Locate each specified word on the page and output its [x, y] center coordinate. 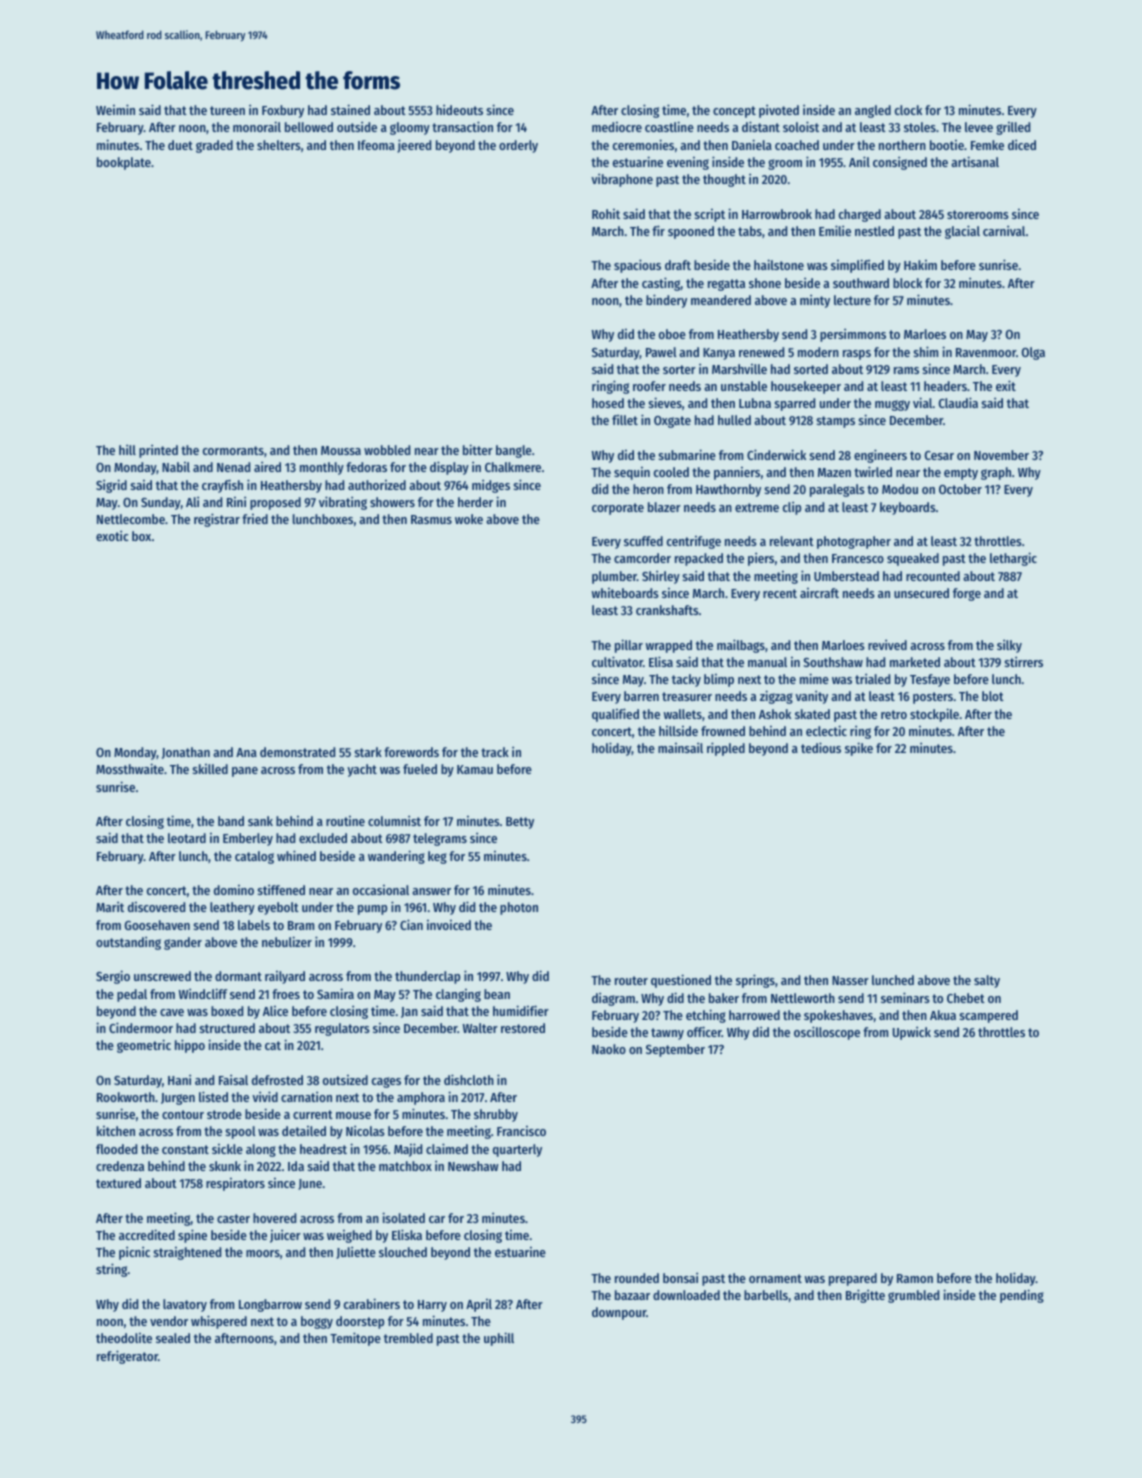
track [495, 752]
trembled [408, 1338]
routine [345, 821]
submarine [687, 454]
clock [908, 110]
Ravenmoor [986, 352]
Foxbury [283, 111]
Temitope [355, 1339]
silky [1009, 646]
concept [734, 112]
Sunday [161, 503]
